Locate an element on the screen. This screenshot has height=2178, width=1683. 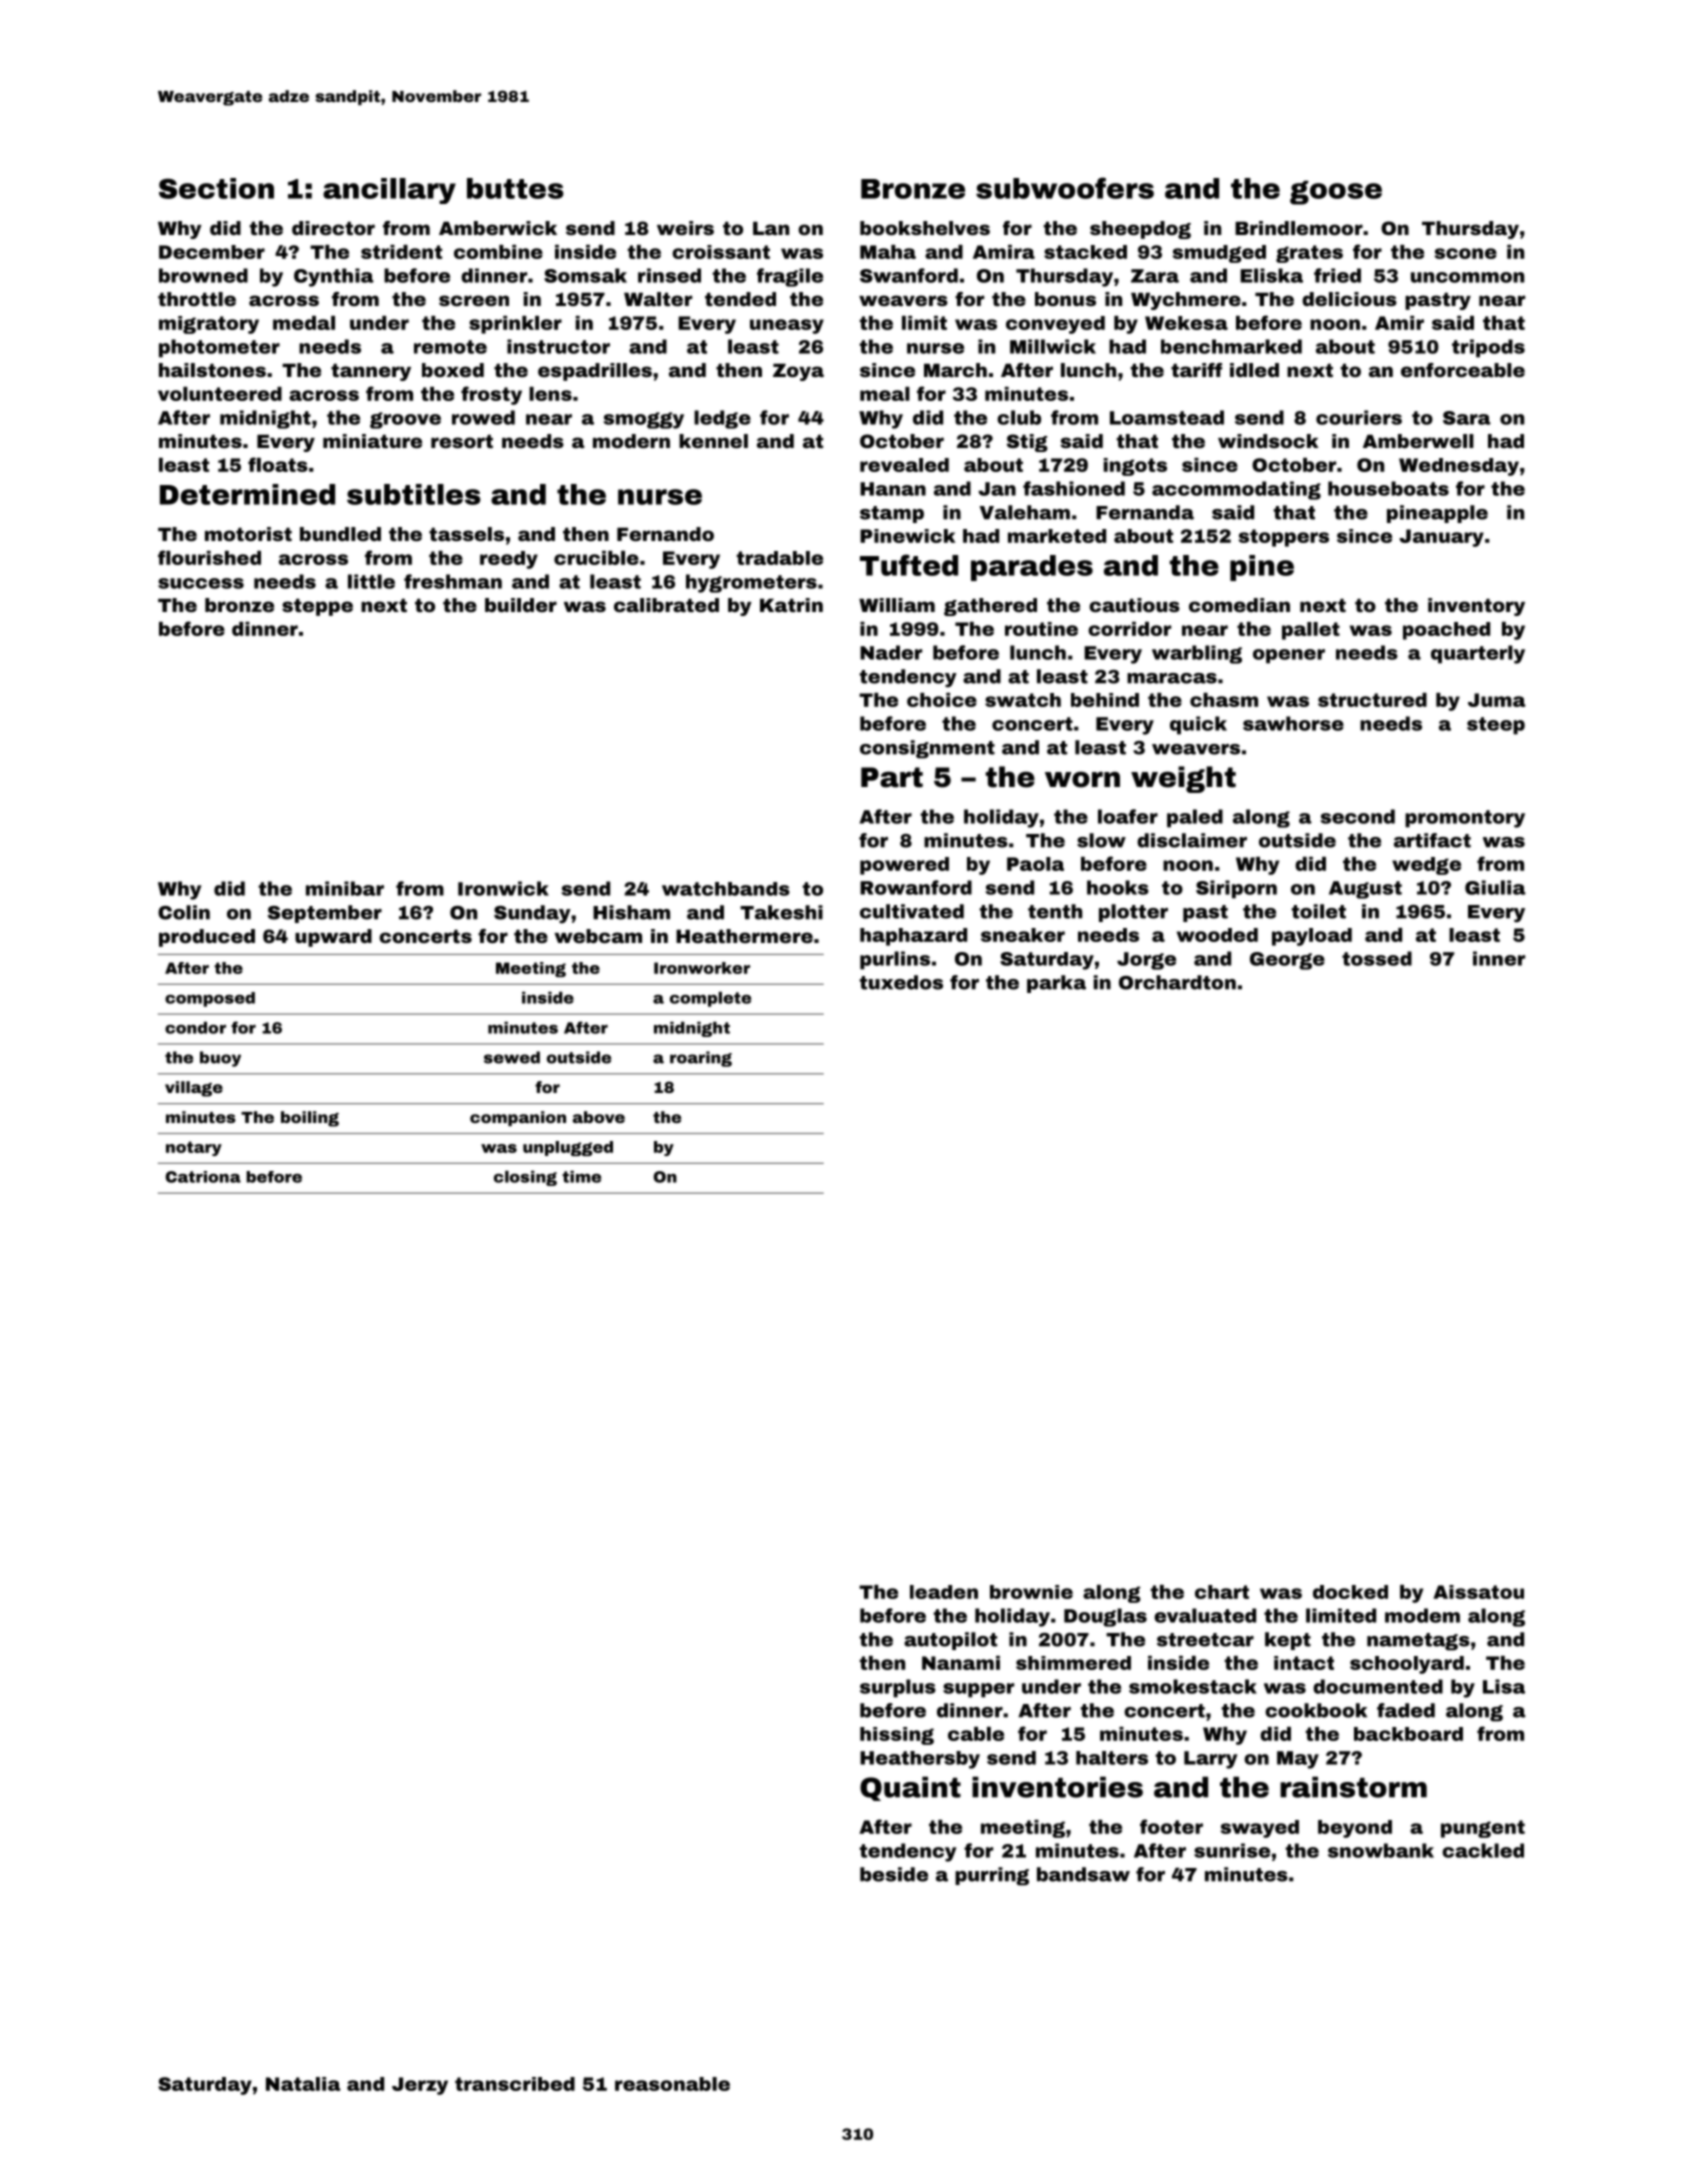
medal is located at coordinates (304, 323).
